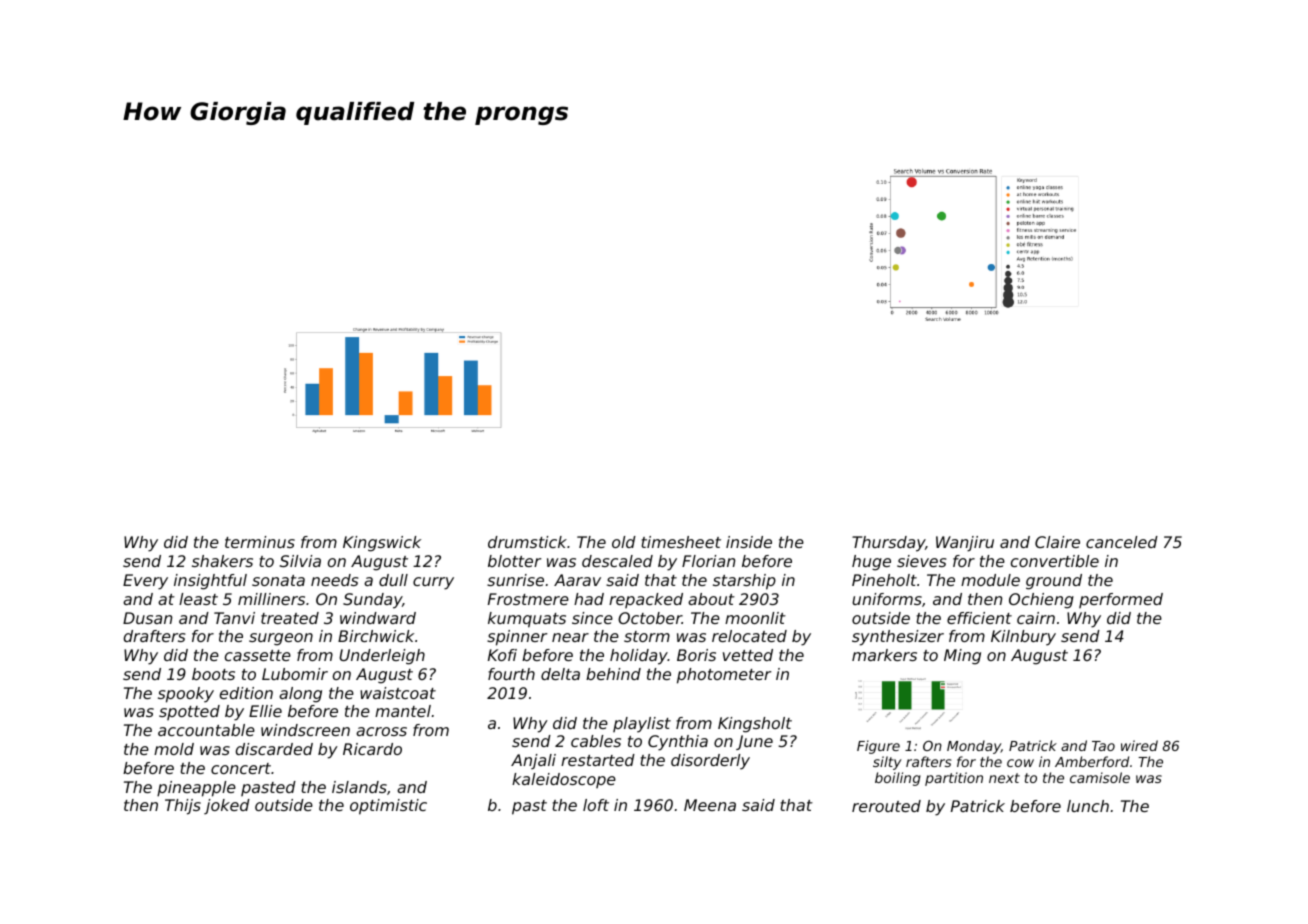 The width and height of the screenshot is (1308, 924). What do you see at coordinates (260, 542) in the screenshot?
I see `terminus` at bounding box center [260, 542].
